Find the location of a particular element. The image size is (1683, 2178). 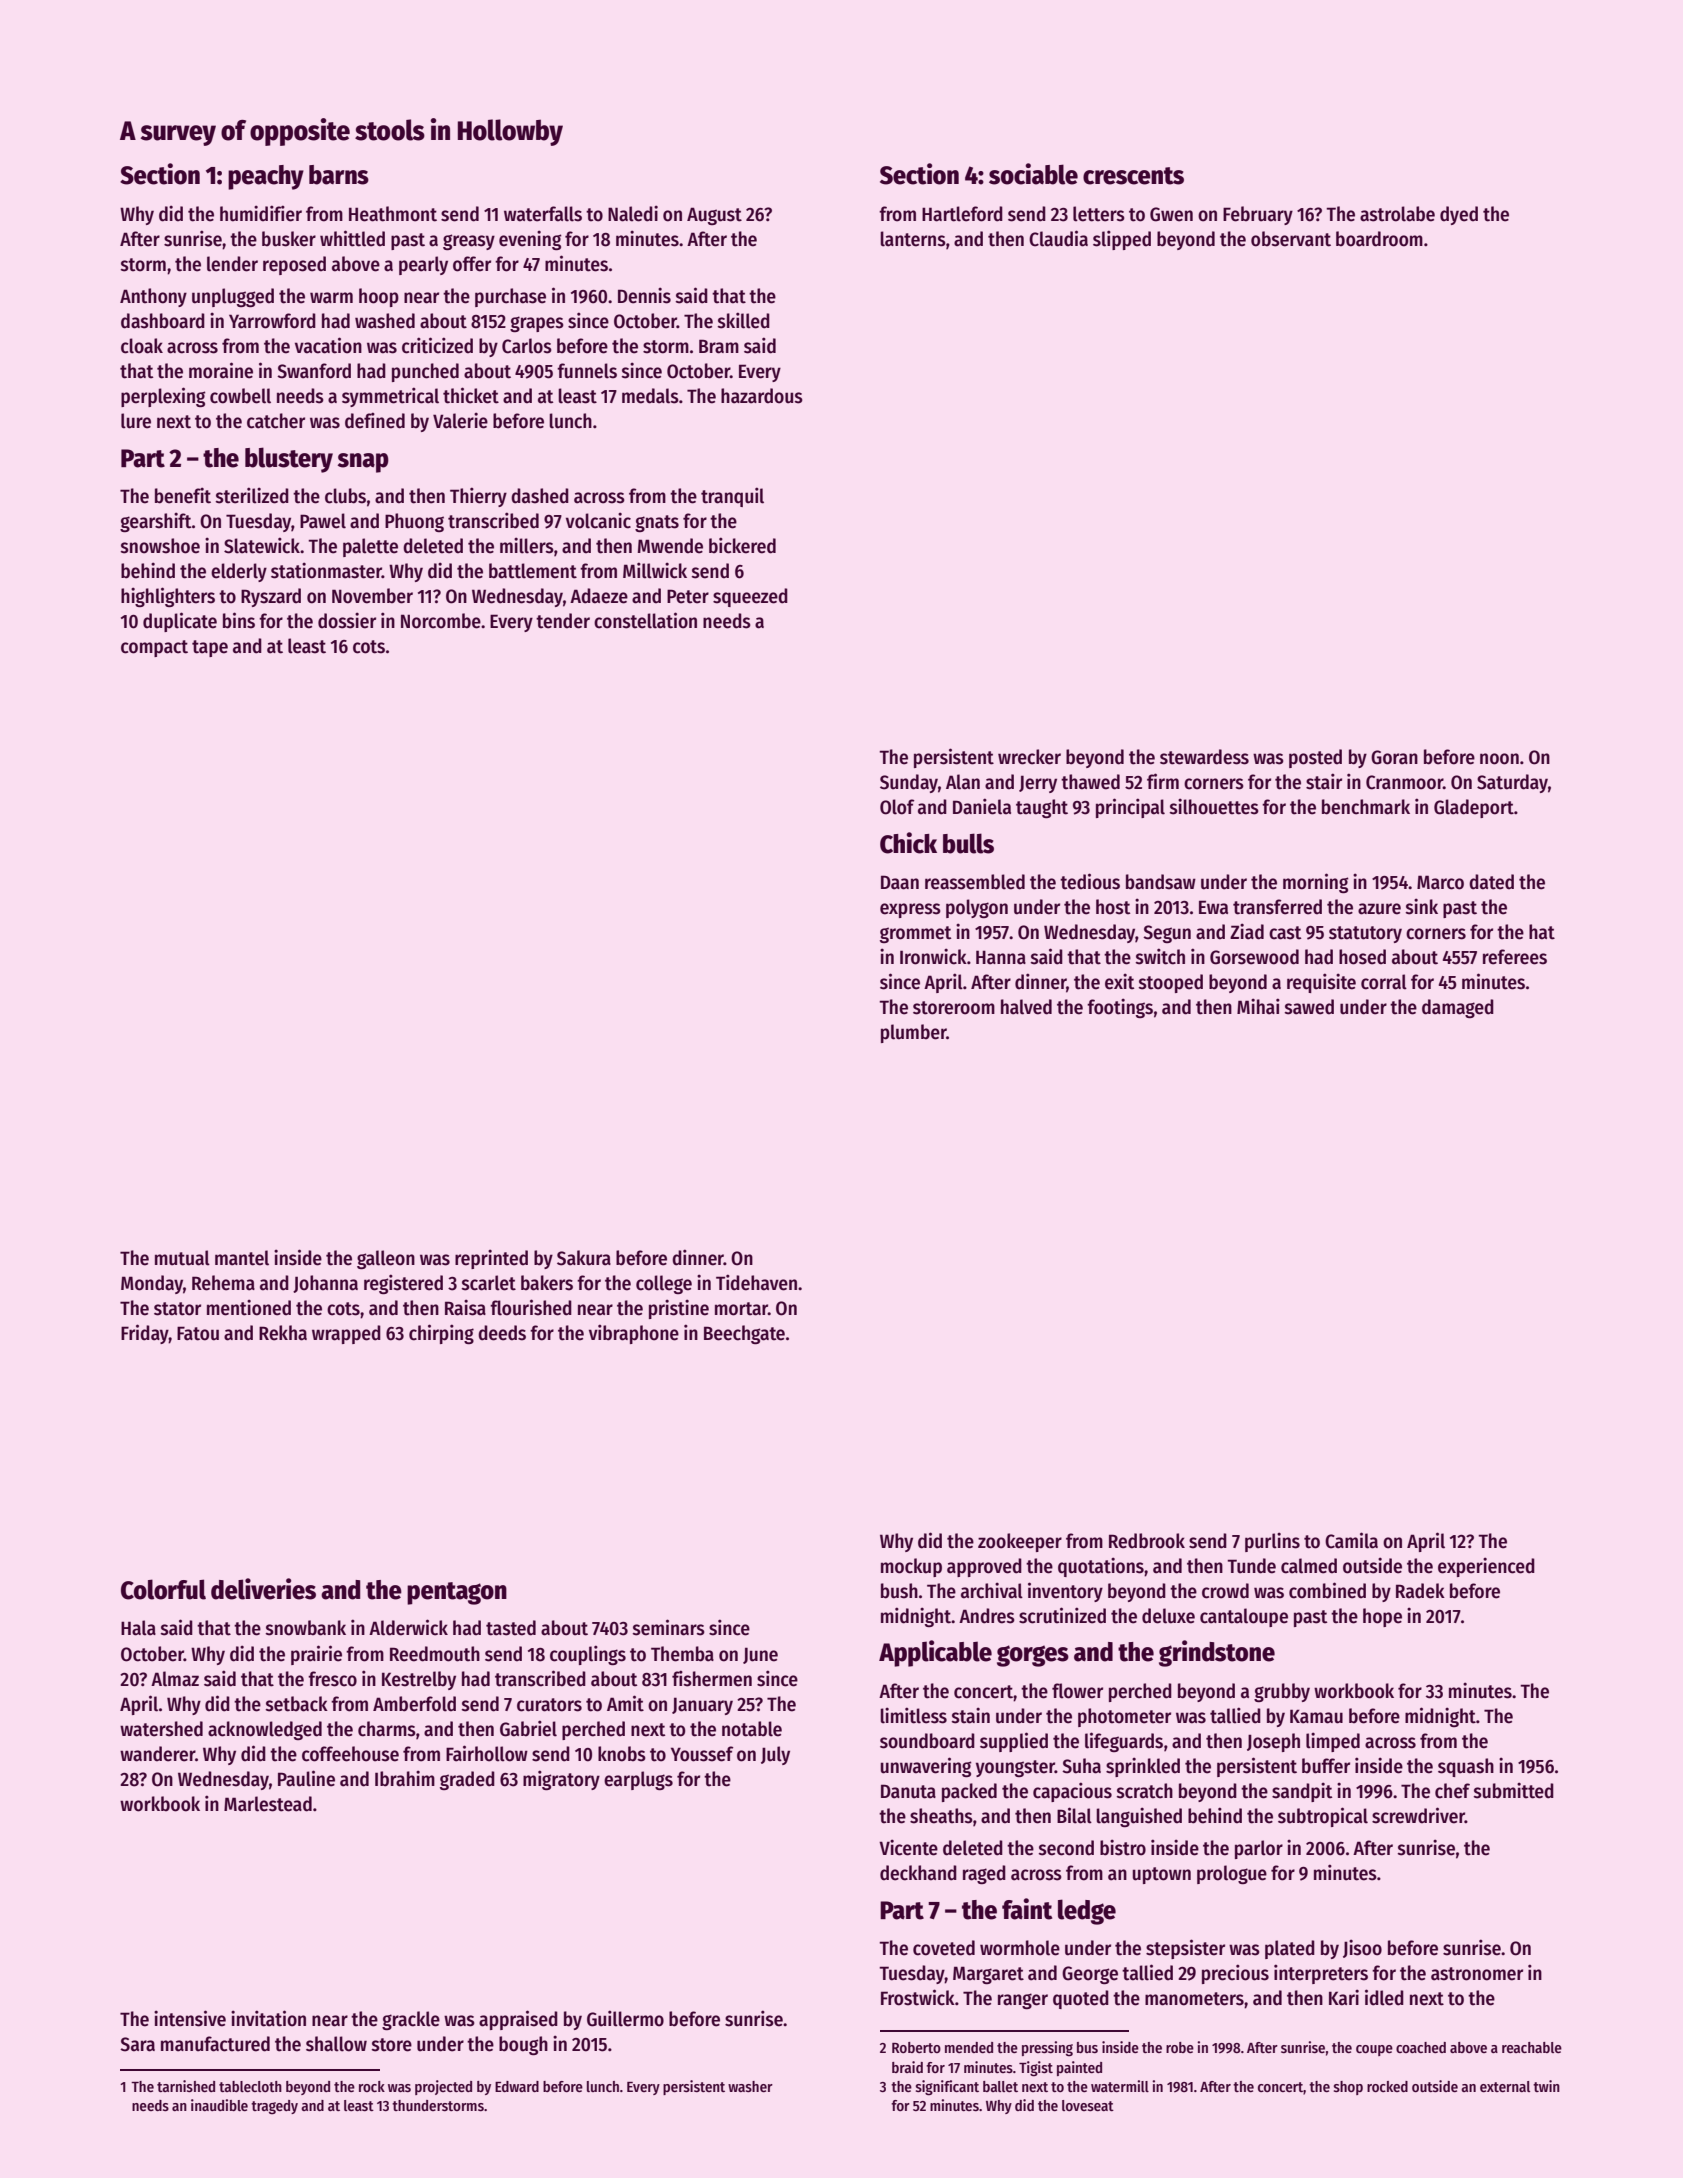

significant is located at coordinates (947, 2088).
